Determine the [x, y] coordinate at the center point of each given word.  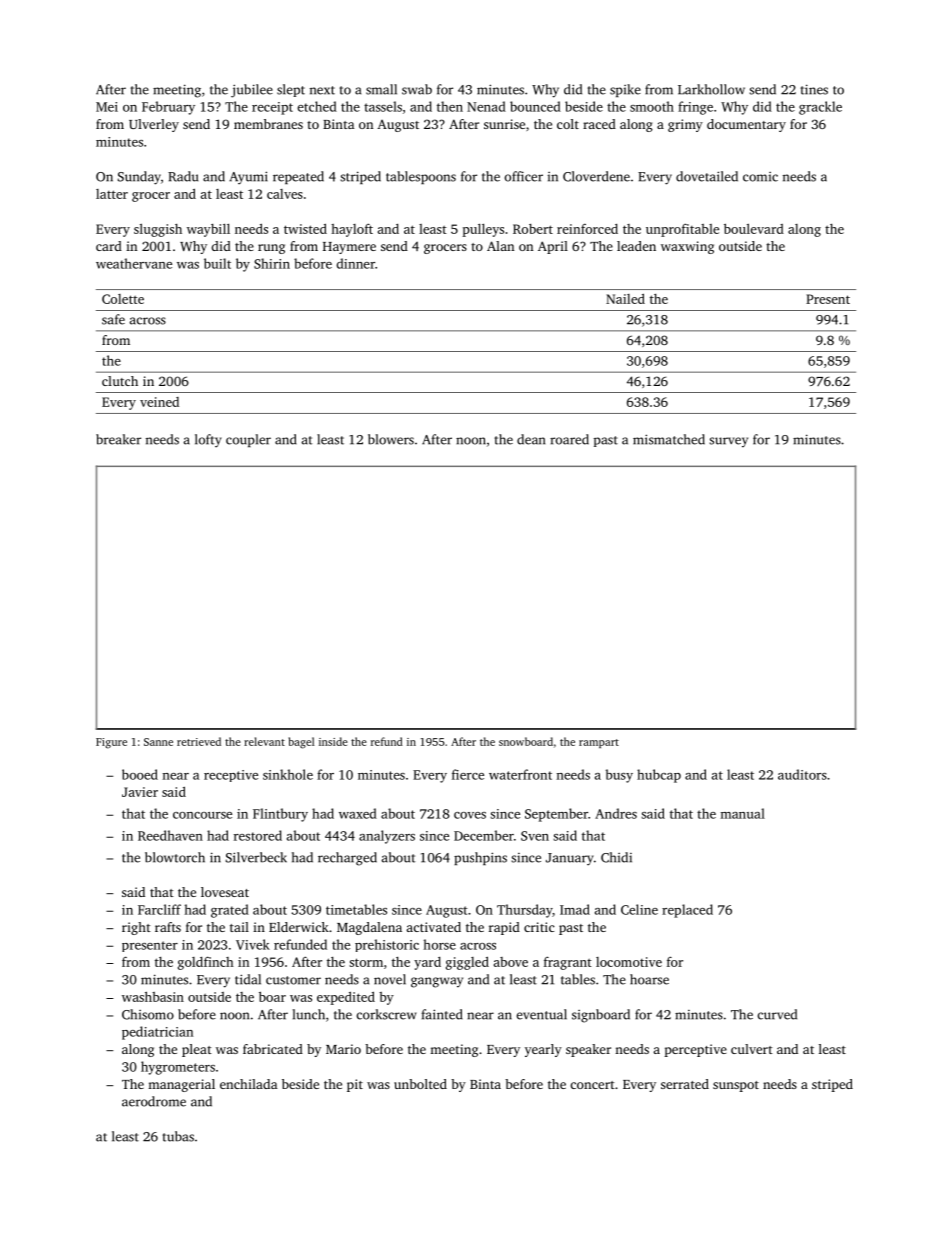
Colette [123, 299]
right [136, 928]
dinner [355, 263]
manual [743, 813]
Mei [107, 107]
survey [728, 442]
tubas [178, 1136]
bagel [301, 743]
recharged [347, 859]
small [381, 89]
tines [814, 89]
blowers [391, 439]
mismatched [669, 439]
